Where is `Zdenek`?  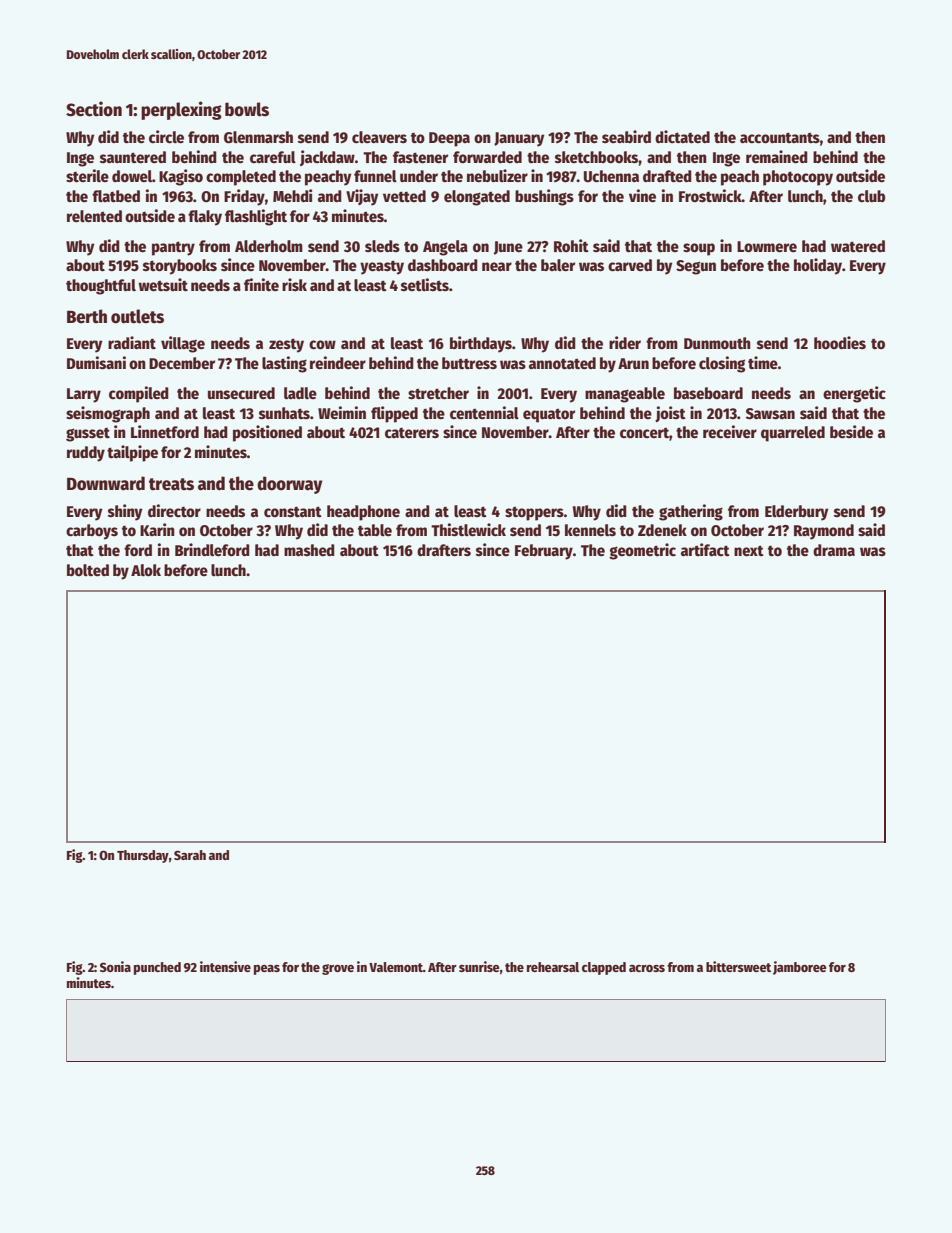 Zdenek is located at coordinates (662, 530).
